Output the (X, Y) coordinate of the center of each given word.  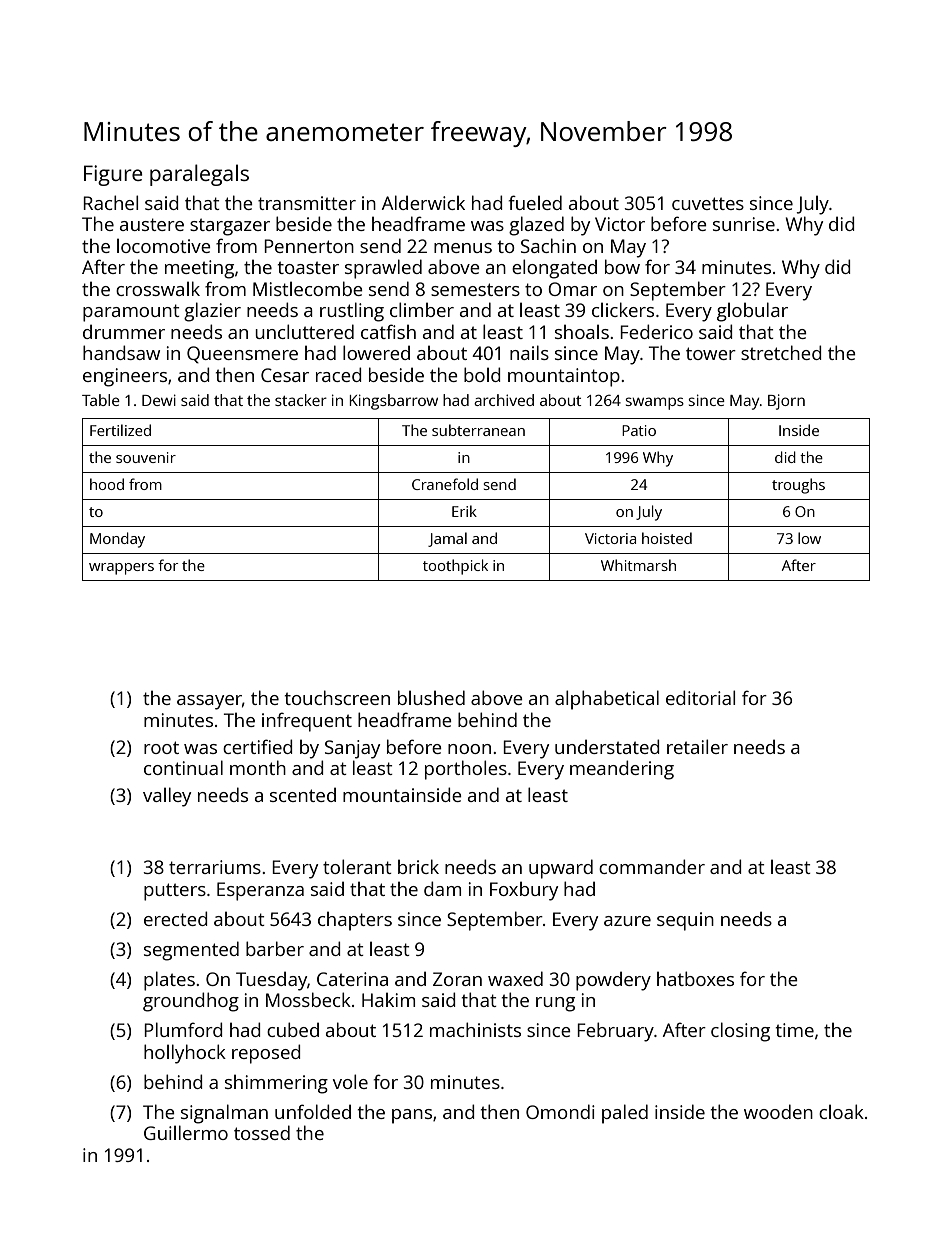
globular (752, 312)
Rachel (110, 202)
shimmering (276, 1084)
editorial (700, 697)
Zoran (457, 979)
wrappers (121, 569)
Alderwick (423, 202)
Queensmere (242, 354)
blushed (431, 697)
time (795, 1030)
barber (275, 948)
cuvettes (708, 203)
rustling (352, 312)
